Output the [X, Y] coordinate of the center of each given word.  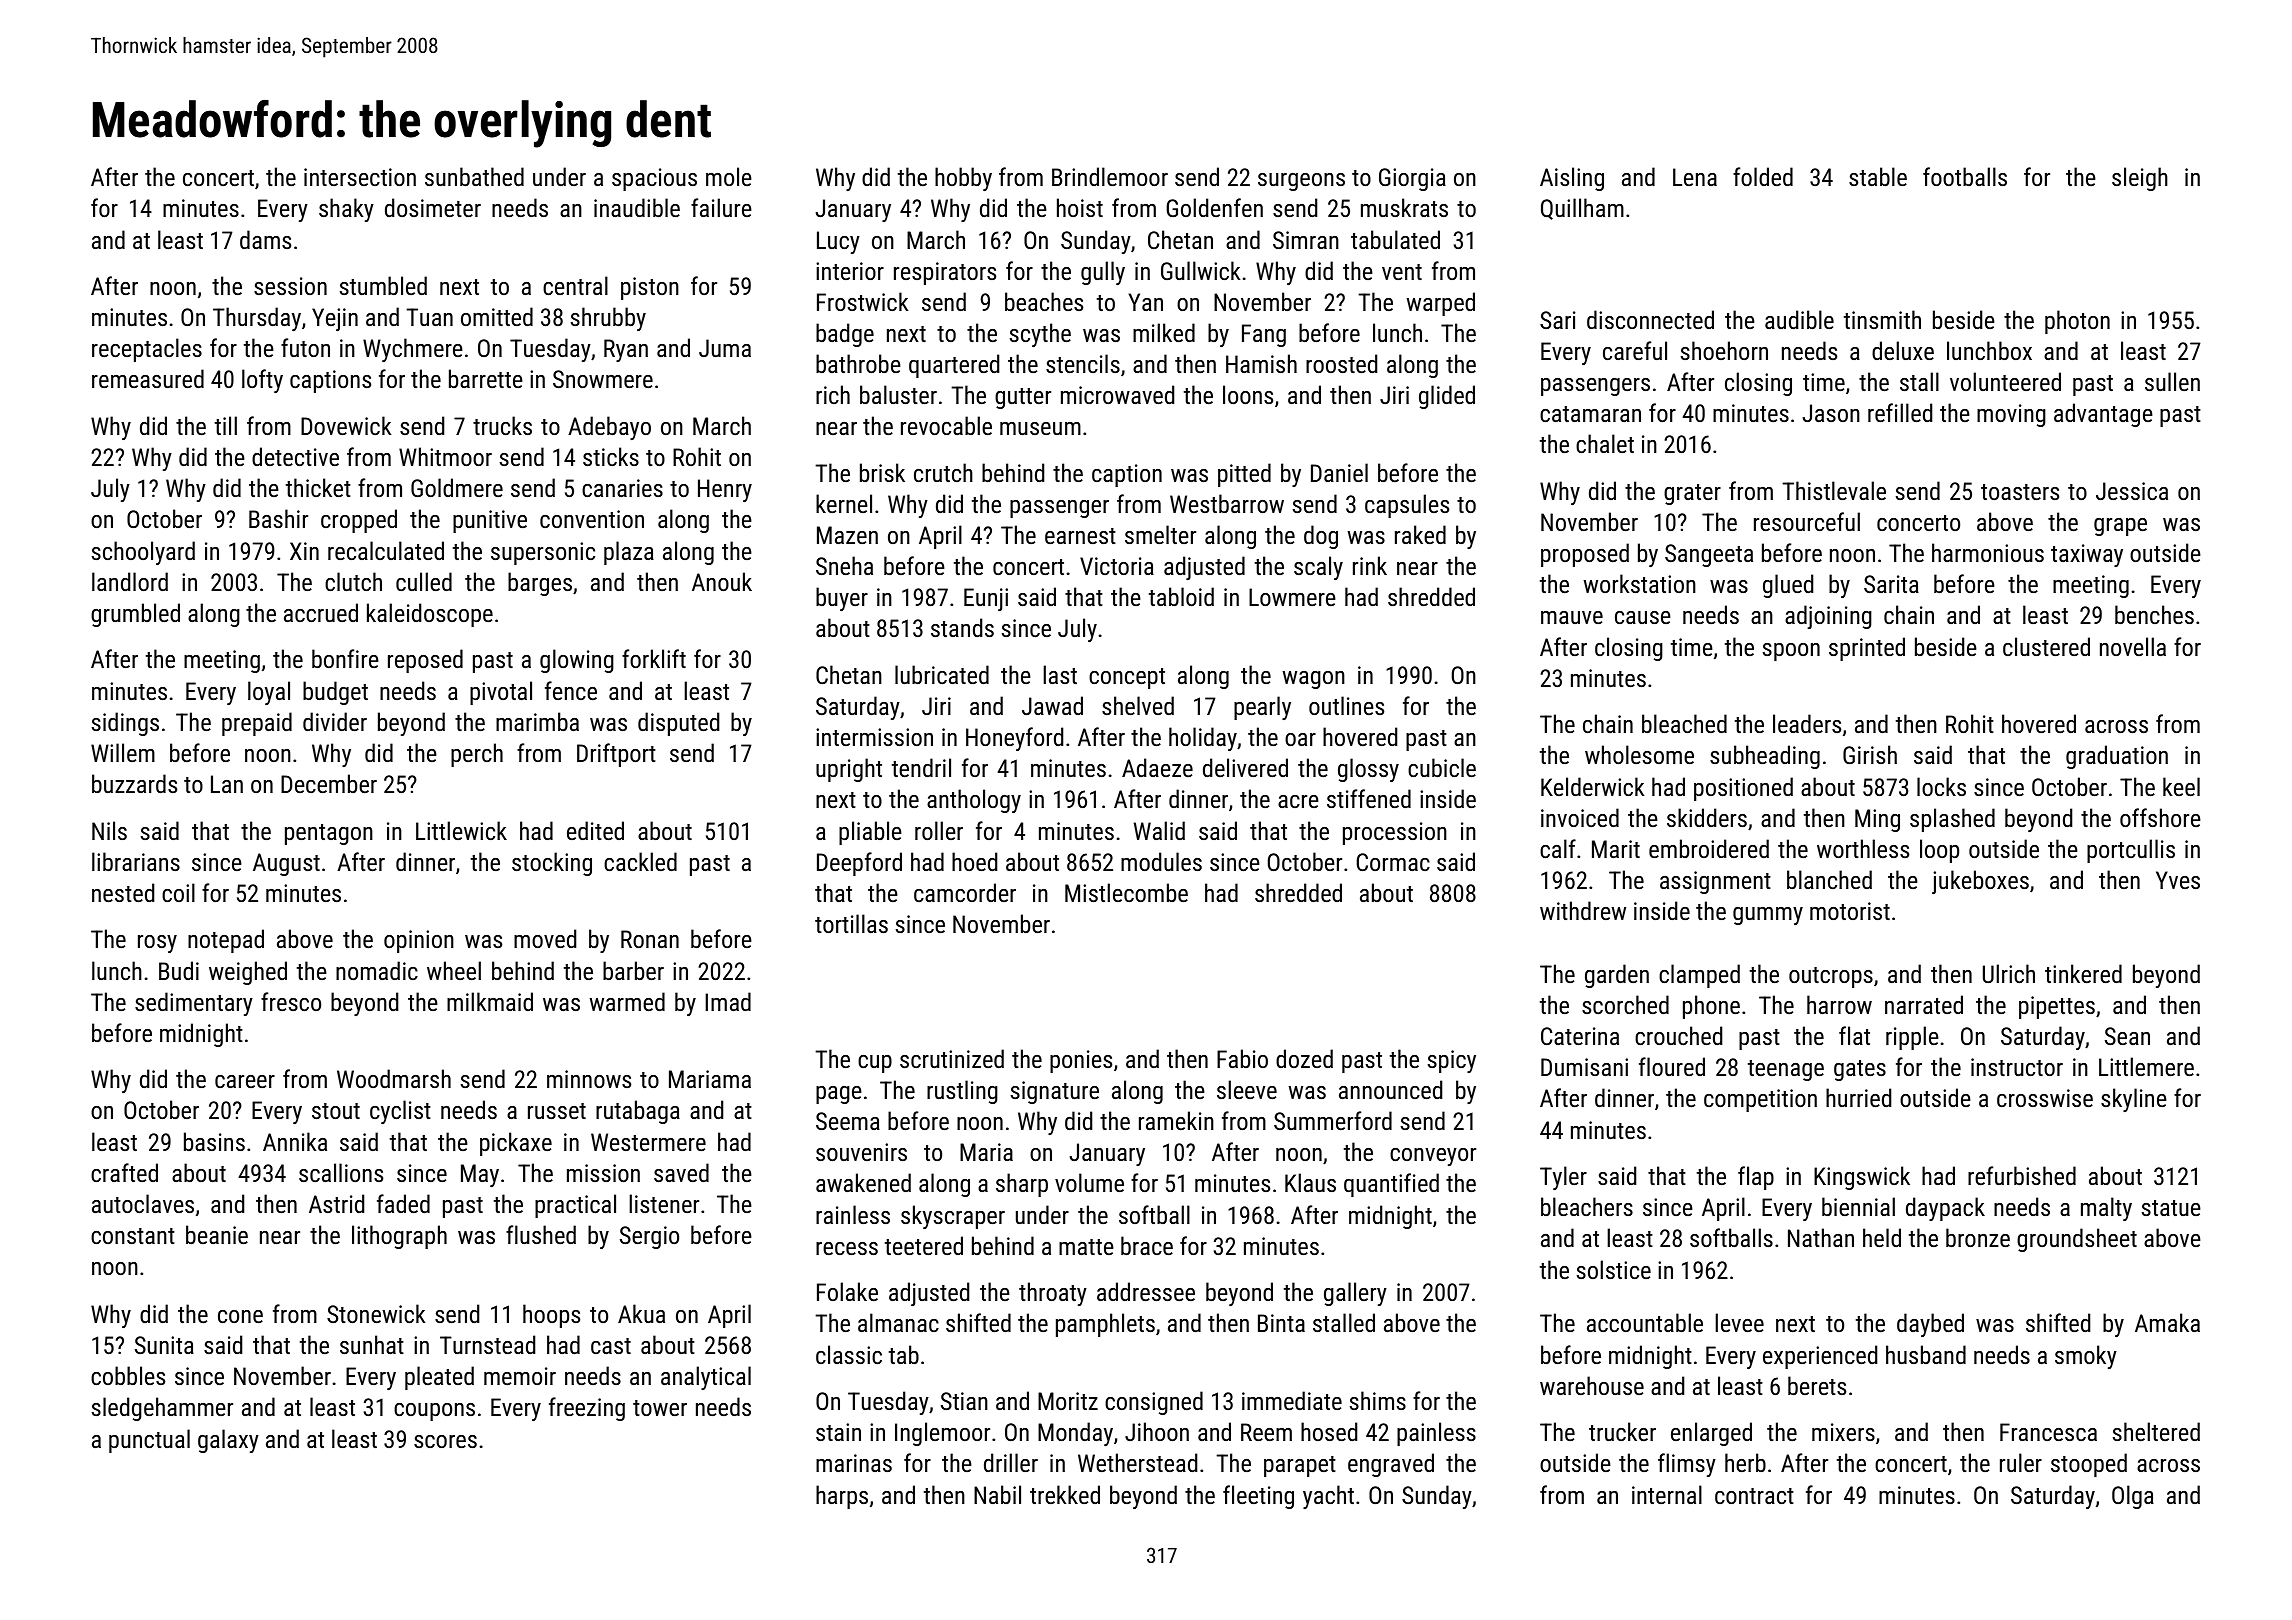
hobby [963, 179]
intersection [360, 177]
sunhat [372, 1344]
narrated [1924, 1004]
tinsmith [1882, 319]
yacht [1328, 1497]
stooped [2089, 1465]
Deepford [859, 864]
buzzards [134, 783]
